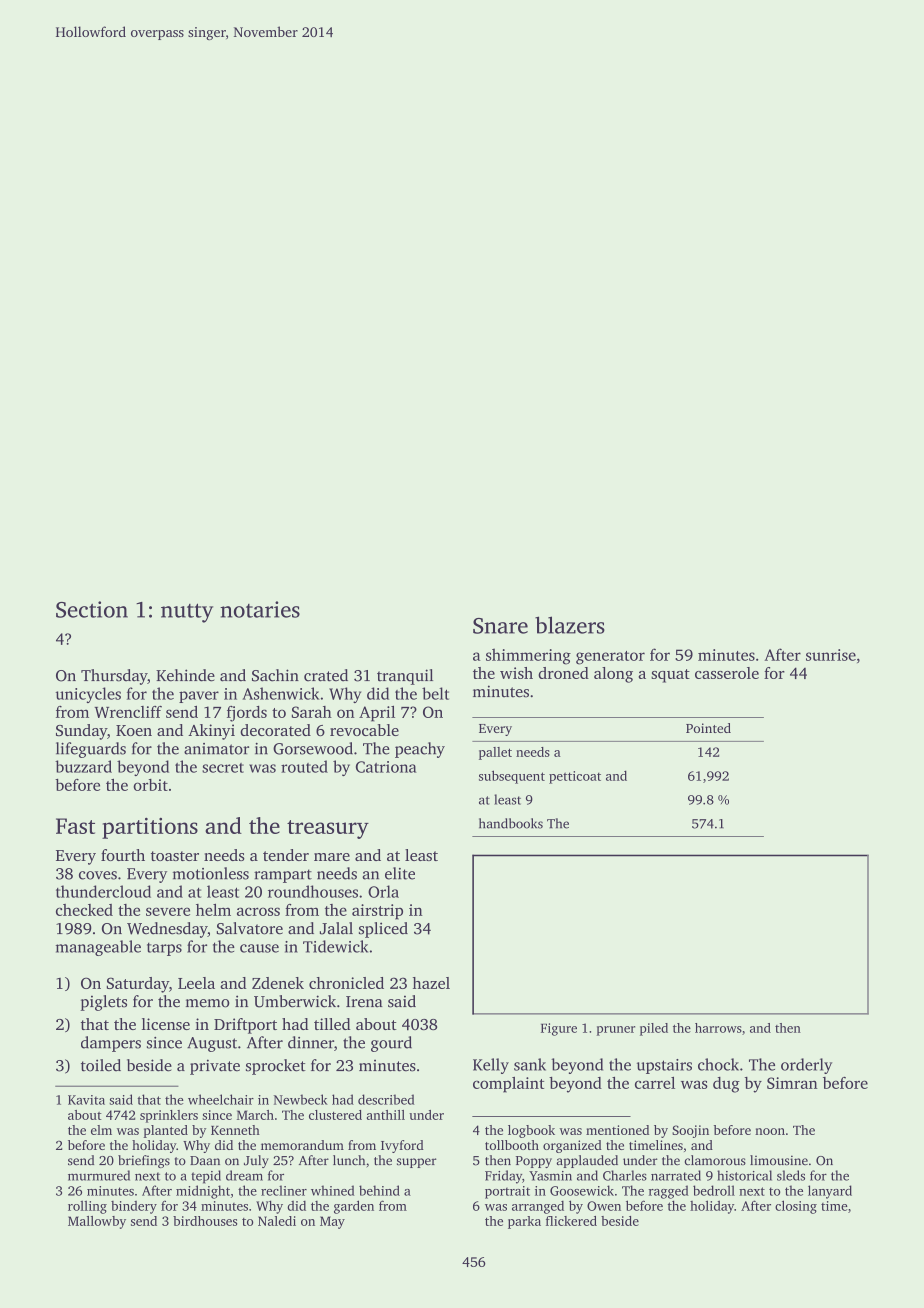 The image size is (924, 1308). Describe the element at coordinates (400, 873) in the screenshot. I see `elite` at that location.
